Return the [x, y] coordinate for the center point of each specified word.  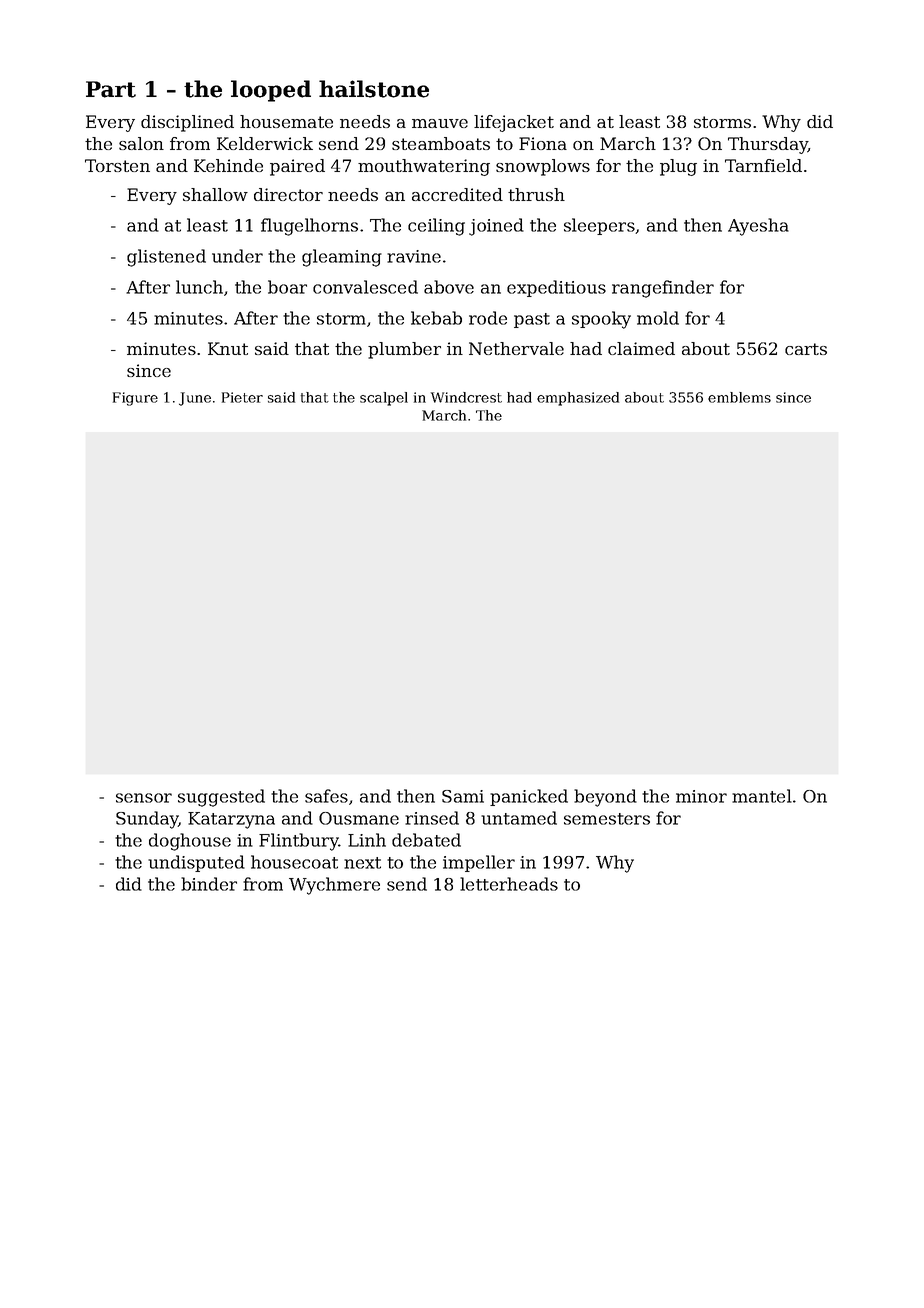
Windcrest [466, 397]
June [195, 399]
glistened [166, 258]
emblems [739, 397]
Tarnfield [763, 165]
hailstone [374, 89]
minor [701, 796]
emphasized [578, 399]
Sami [463, 796]
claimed [641, 348]
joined [496, 227]
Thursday [768, 145]
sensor [144, 798]
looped [271, 91]
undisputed [196, 863]
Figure [135, 399]
